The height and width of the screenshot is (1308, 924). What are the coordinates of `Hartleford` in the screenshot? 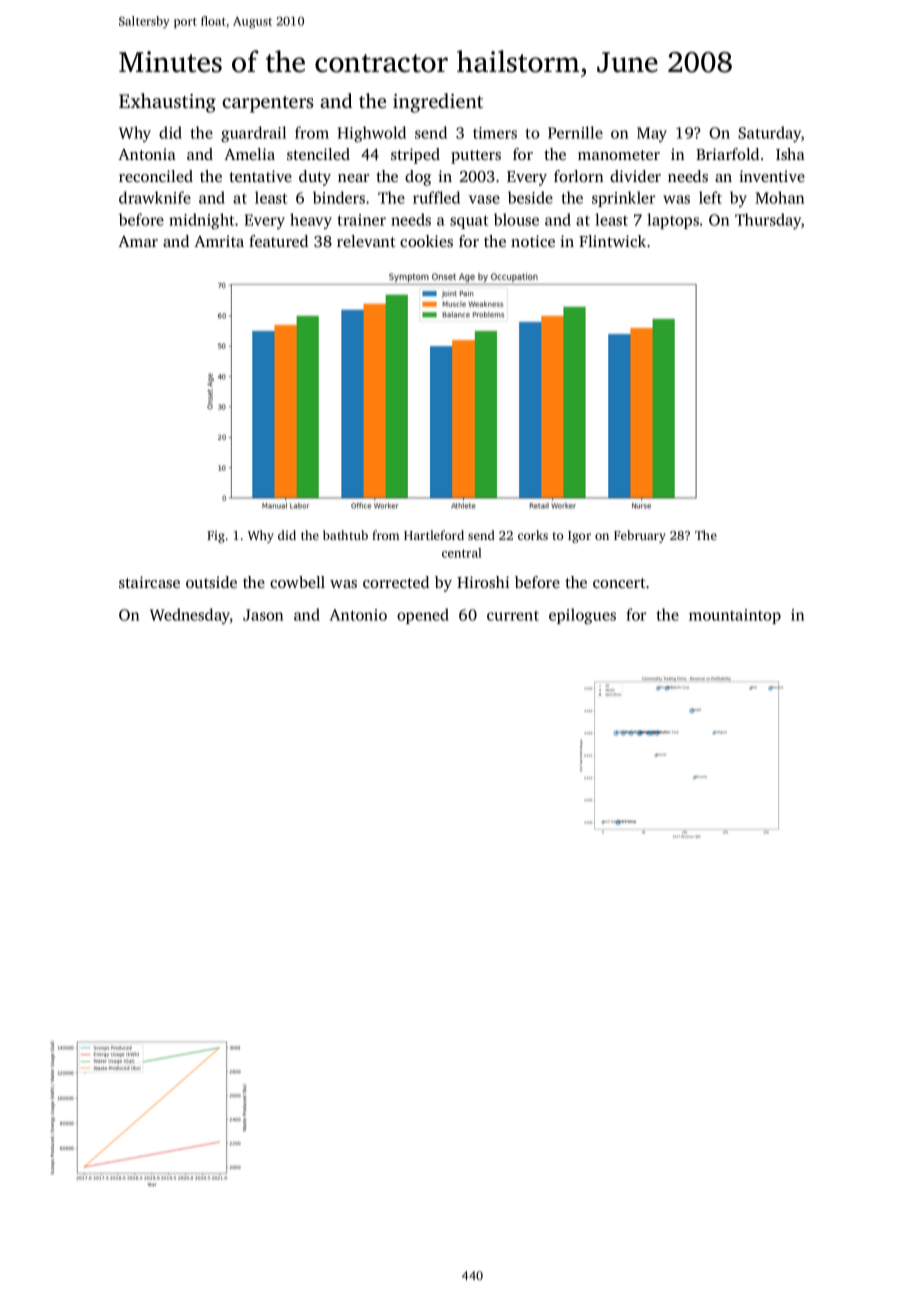 It's located at (434, 535).
